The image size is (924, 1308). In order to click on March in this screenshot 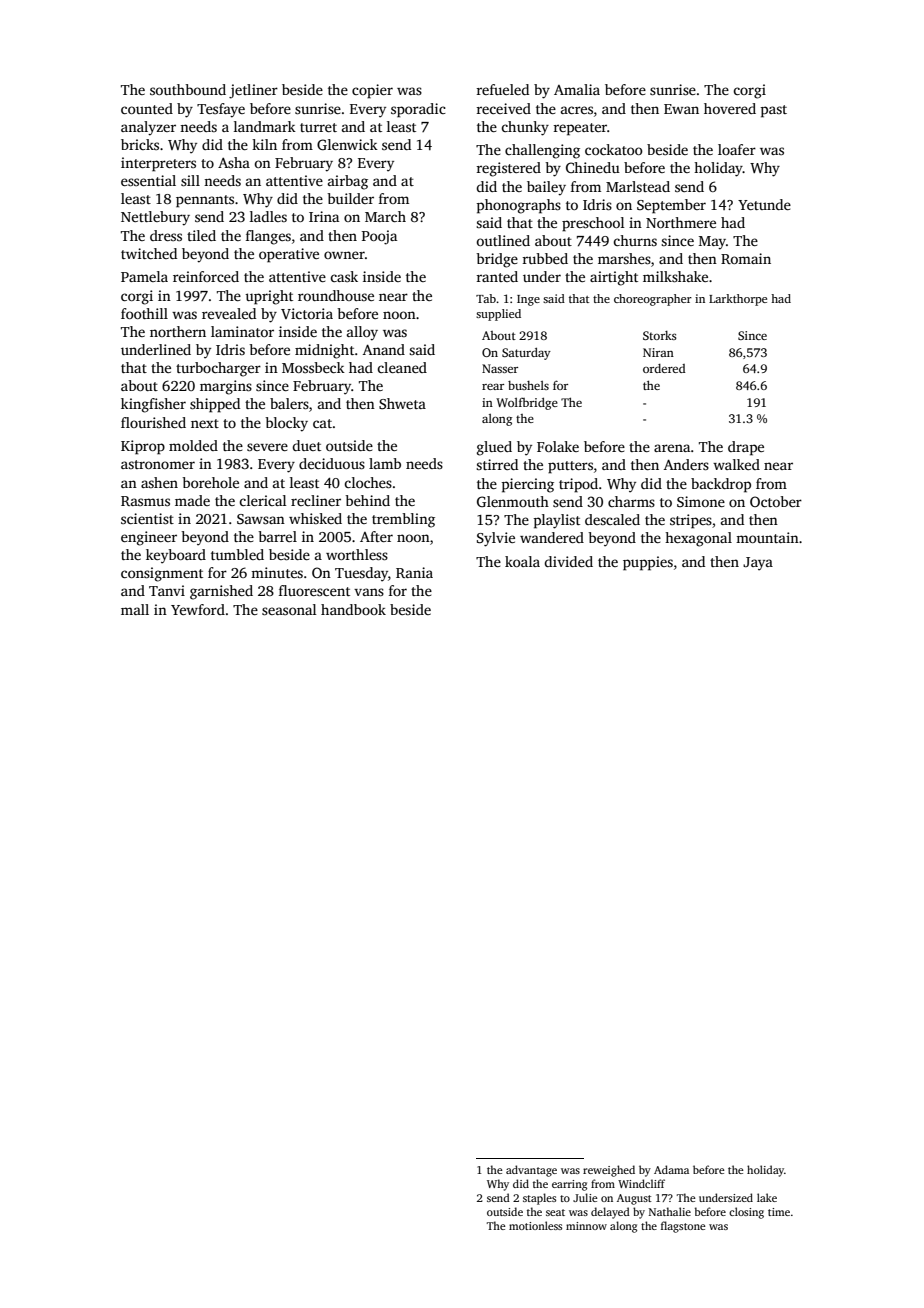, I will do `click(385, 216)`.
